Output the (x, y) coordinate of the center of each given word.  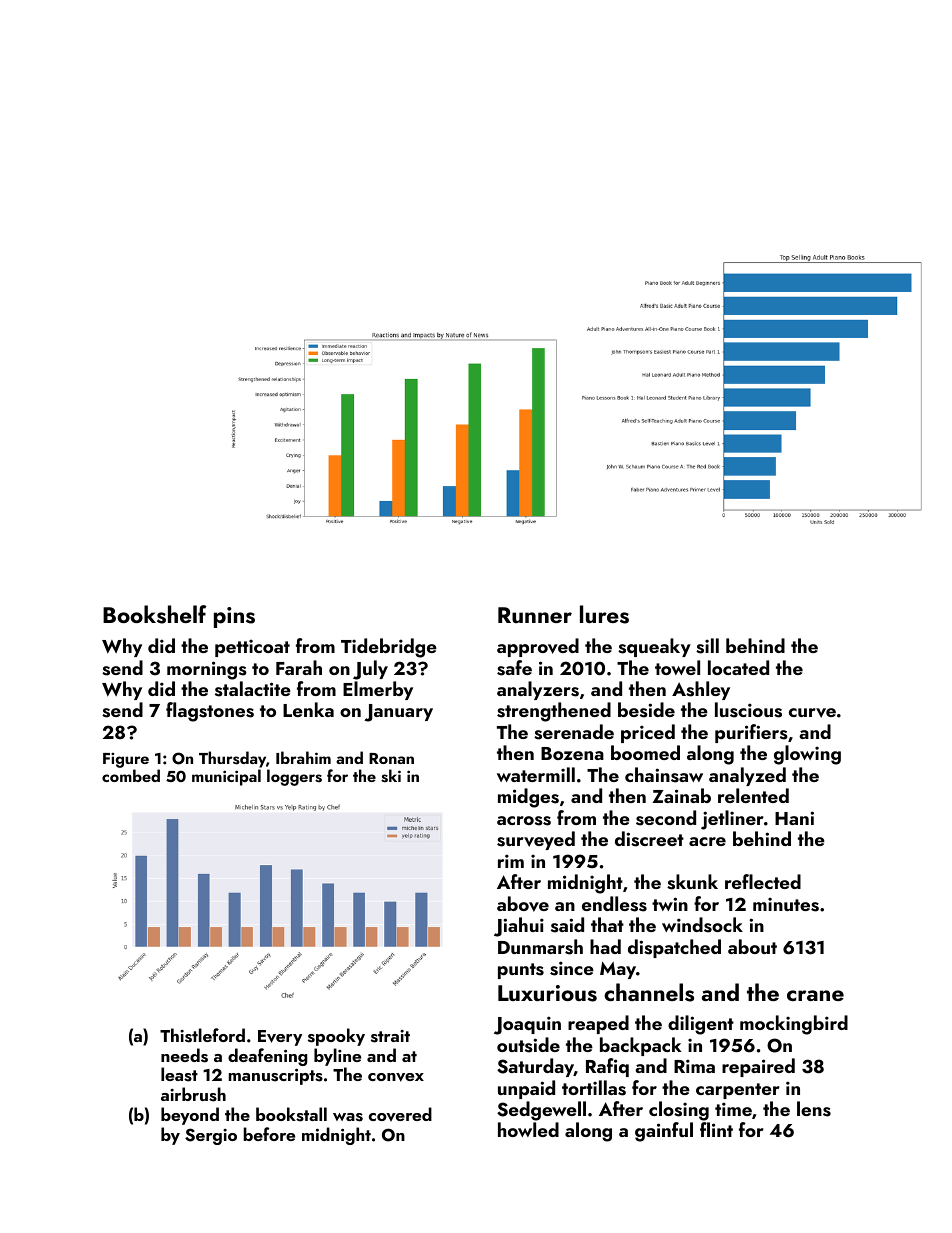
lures (604, 614)
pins (234, 617)
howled (528, 1129)
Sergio (211, 1136)
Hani (794, 818)
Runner (535, 615)
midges (528, 798)
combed (131, 775)
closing (679, 1111)
